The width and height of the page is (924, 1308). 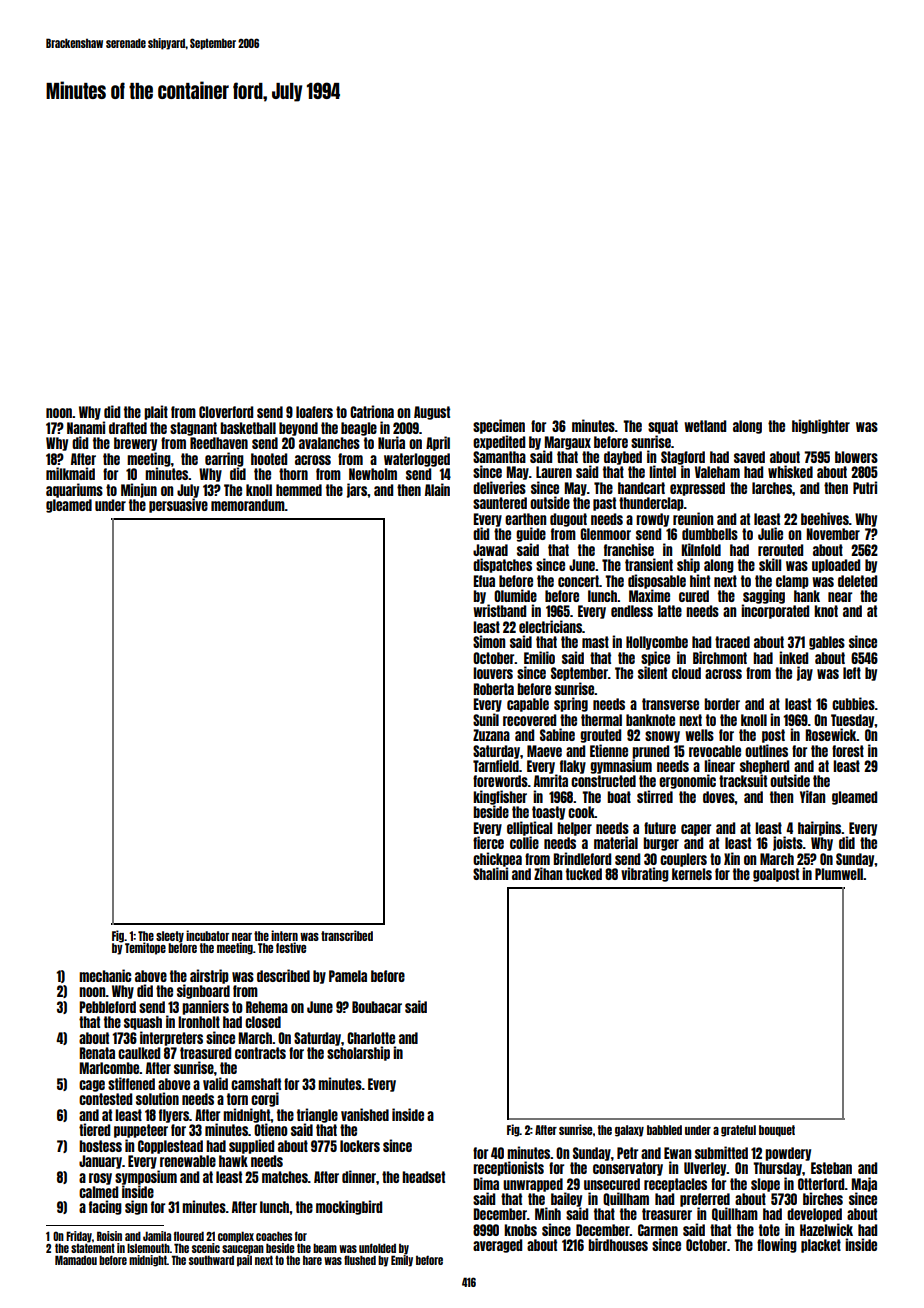 What do you see at coordinates (248, 428) in the page?
I see `basketball` at bounding box center [248, 428].
